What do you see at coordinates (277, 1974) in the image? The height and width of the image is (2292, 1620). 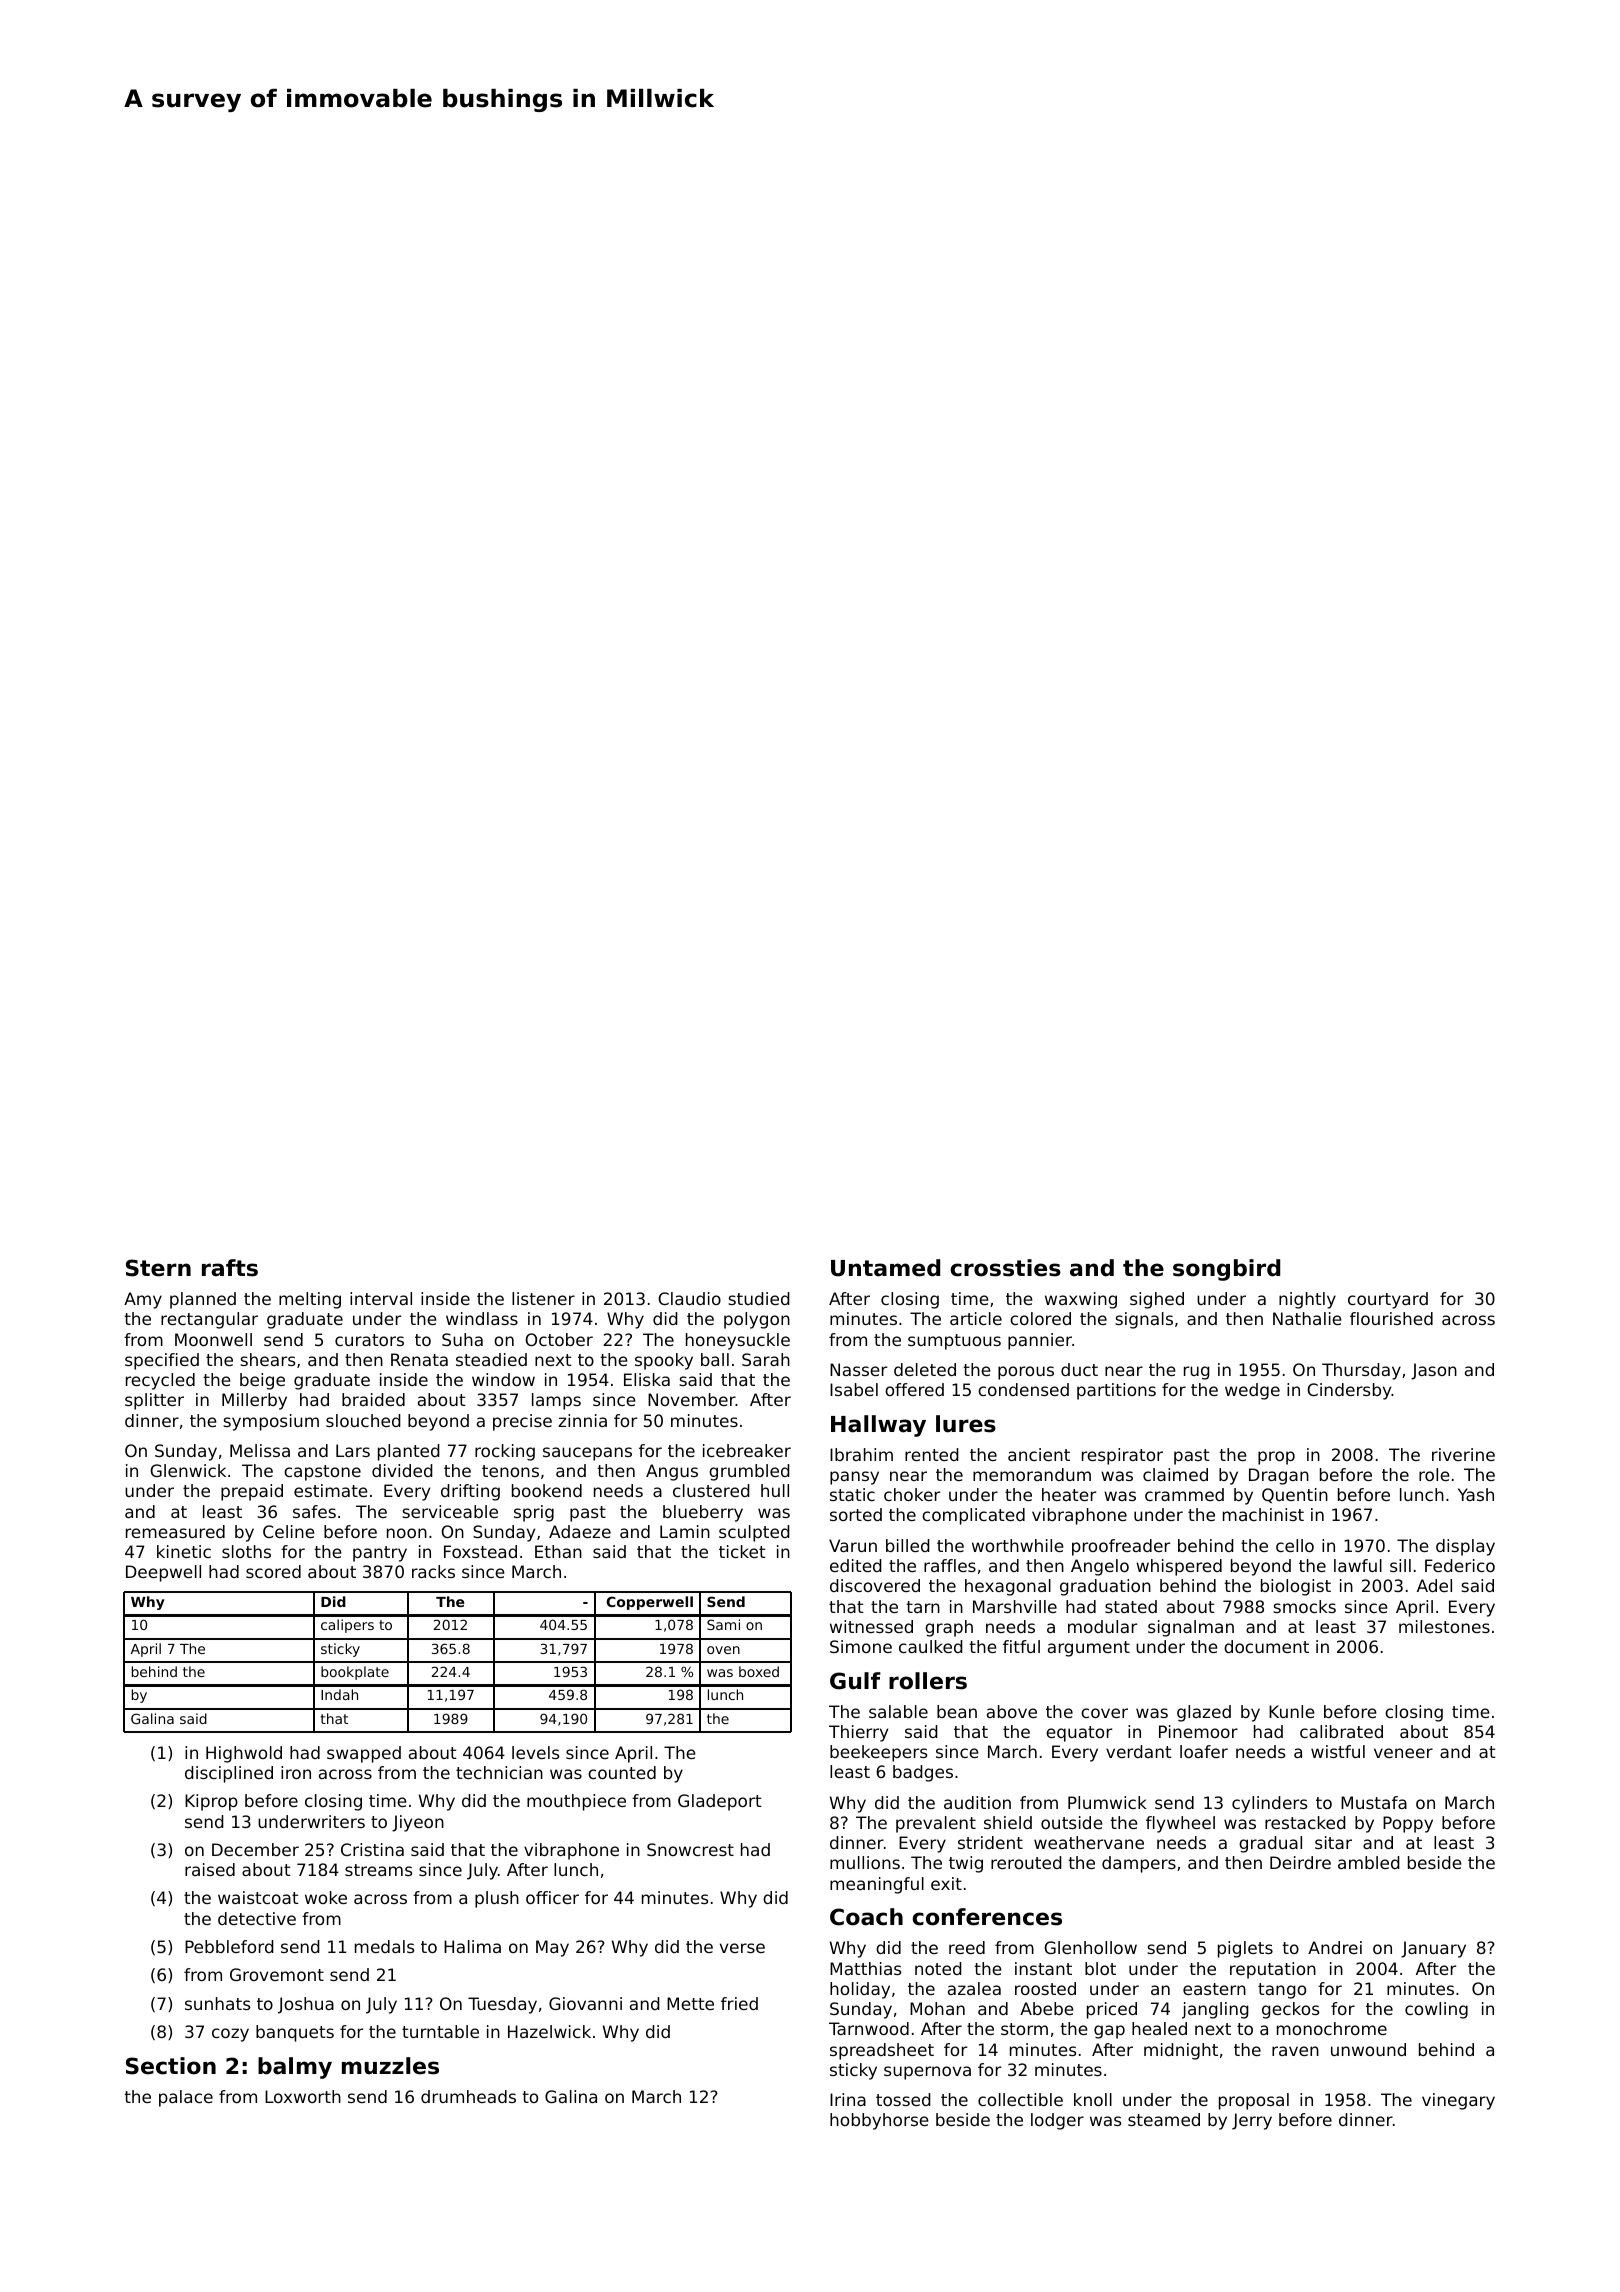 I see `Grovemont` at bounding box center [277, 1974].
